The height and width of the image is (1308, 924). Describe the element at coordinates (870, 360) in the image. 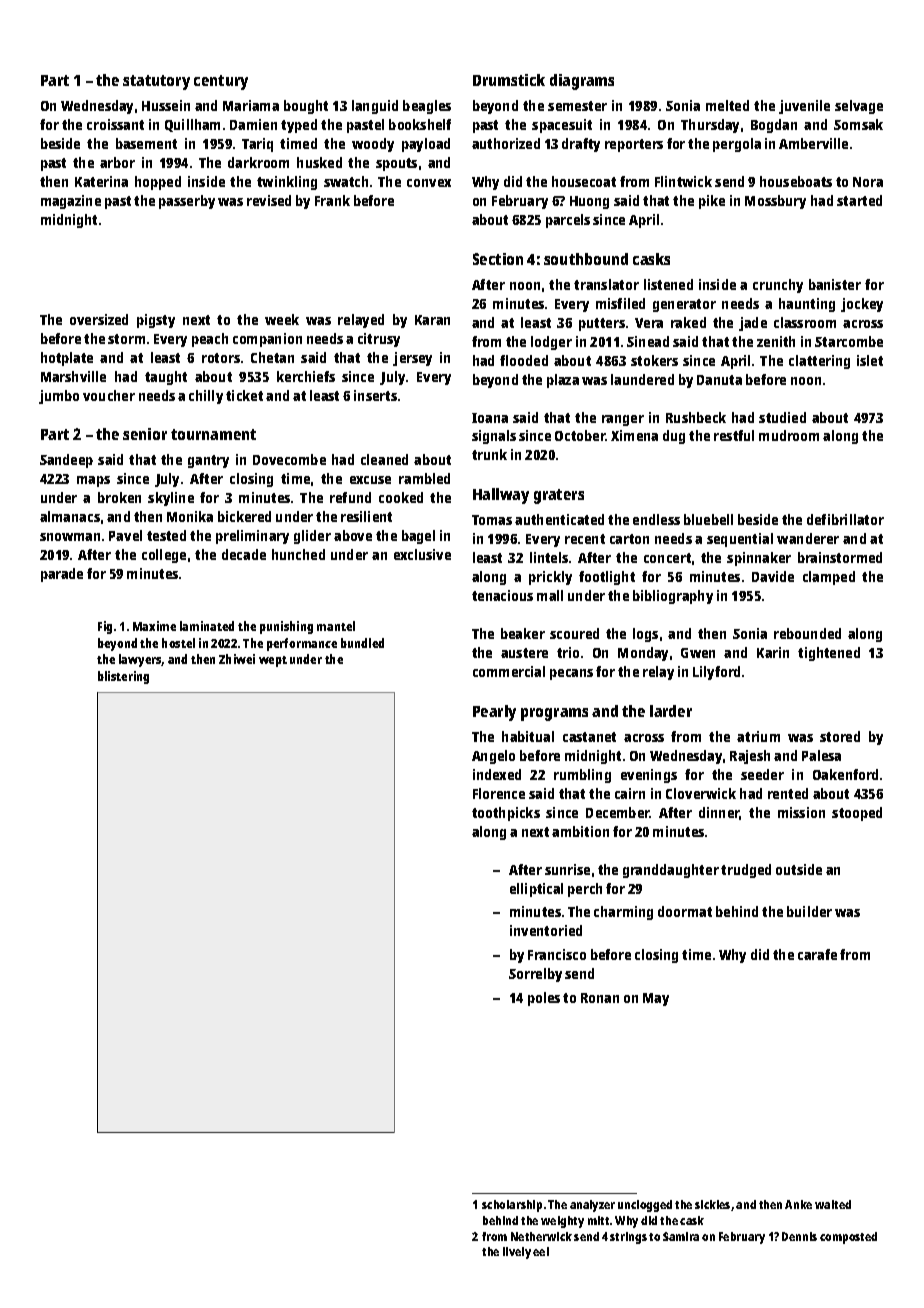

I see `islet` at that location.
